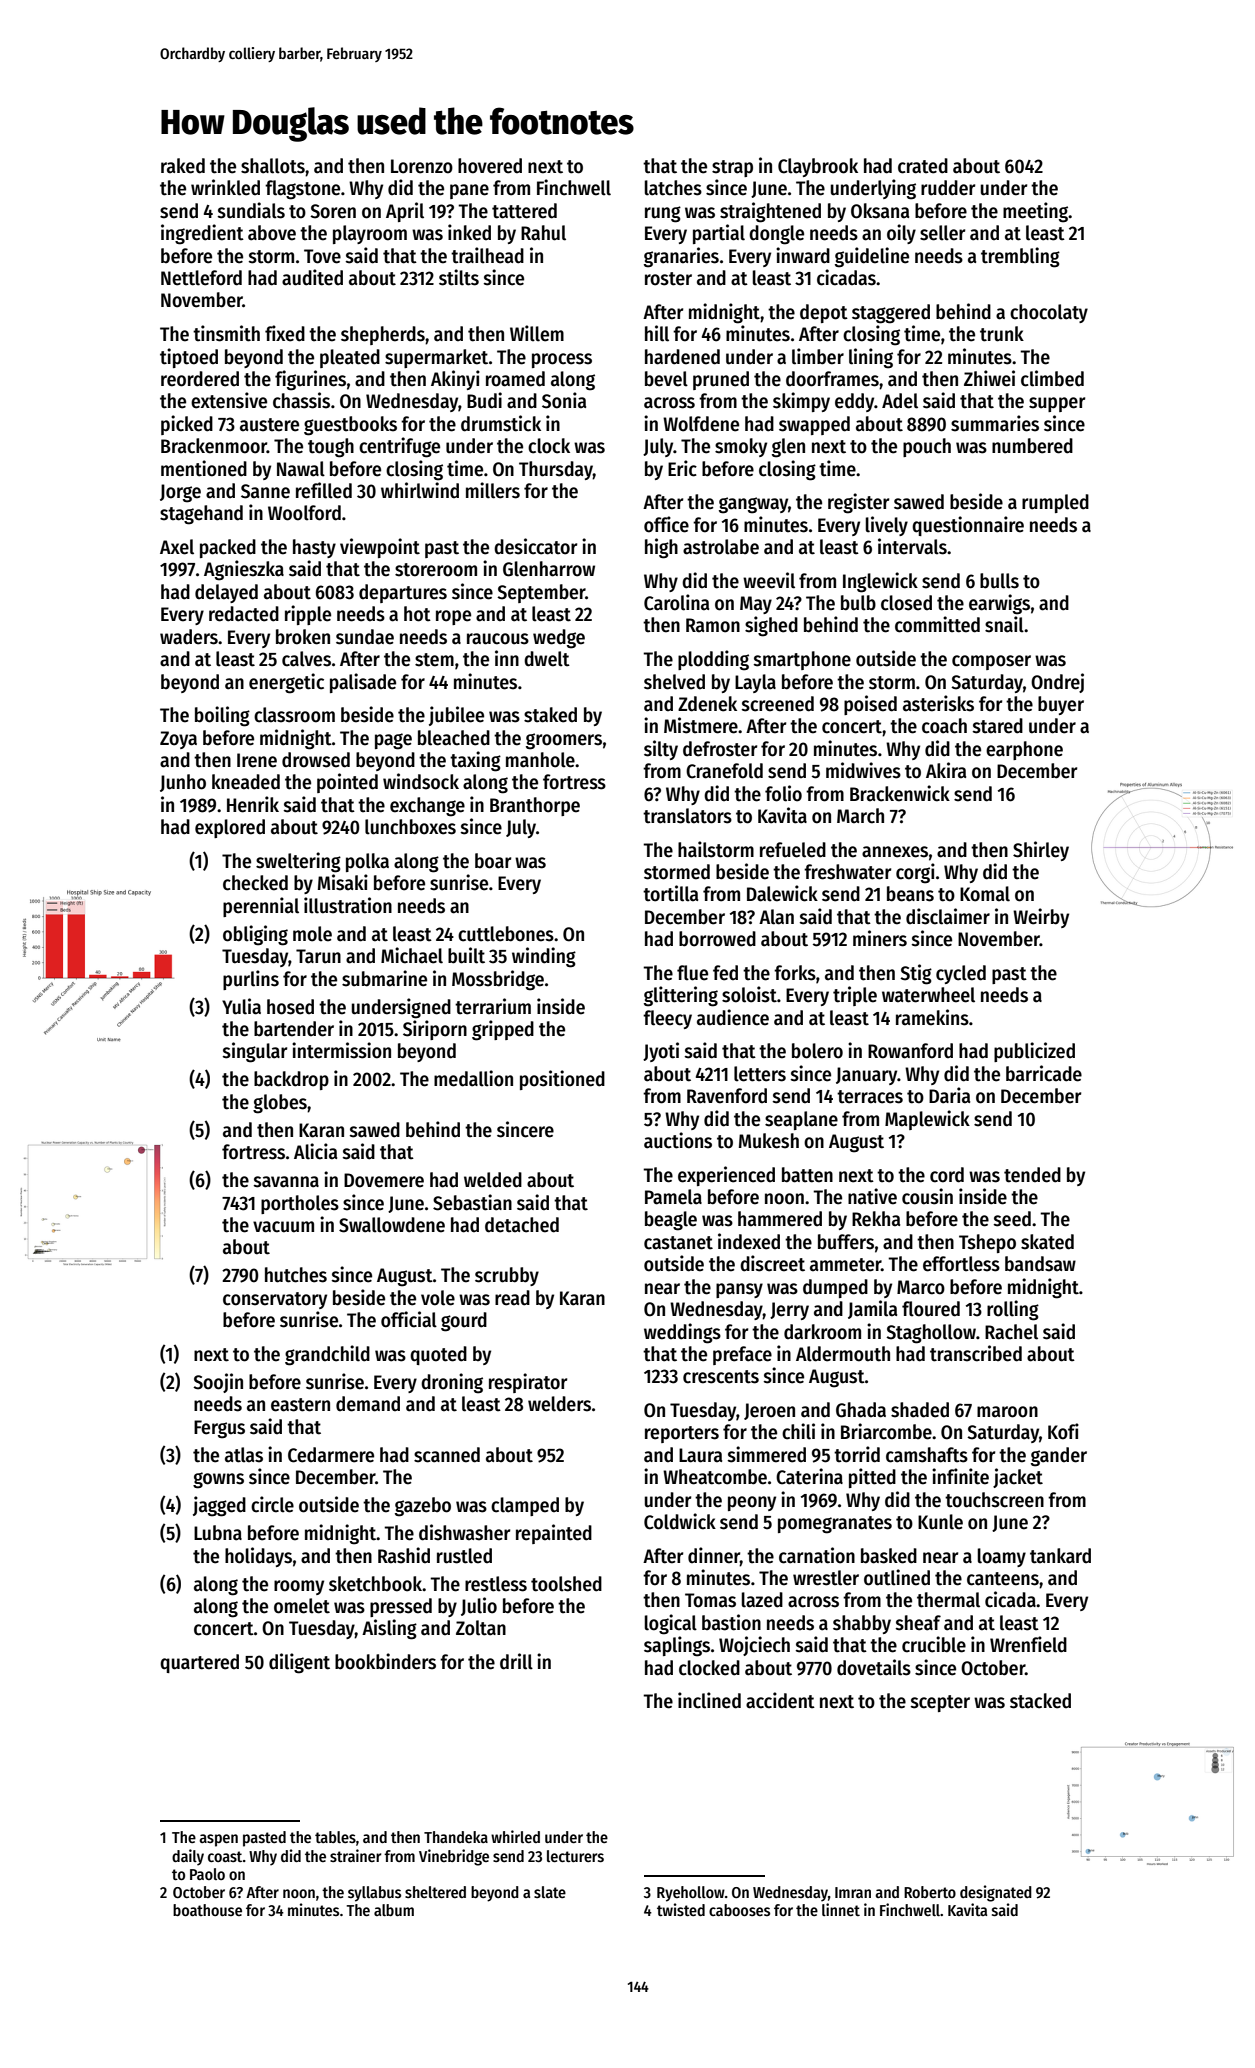  I want to click on Alicia, so click(315, 1151).
